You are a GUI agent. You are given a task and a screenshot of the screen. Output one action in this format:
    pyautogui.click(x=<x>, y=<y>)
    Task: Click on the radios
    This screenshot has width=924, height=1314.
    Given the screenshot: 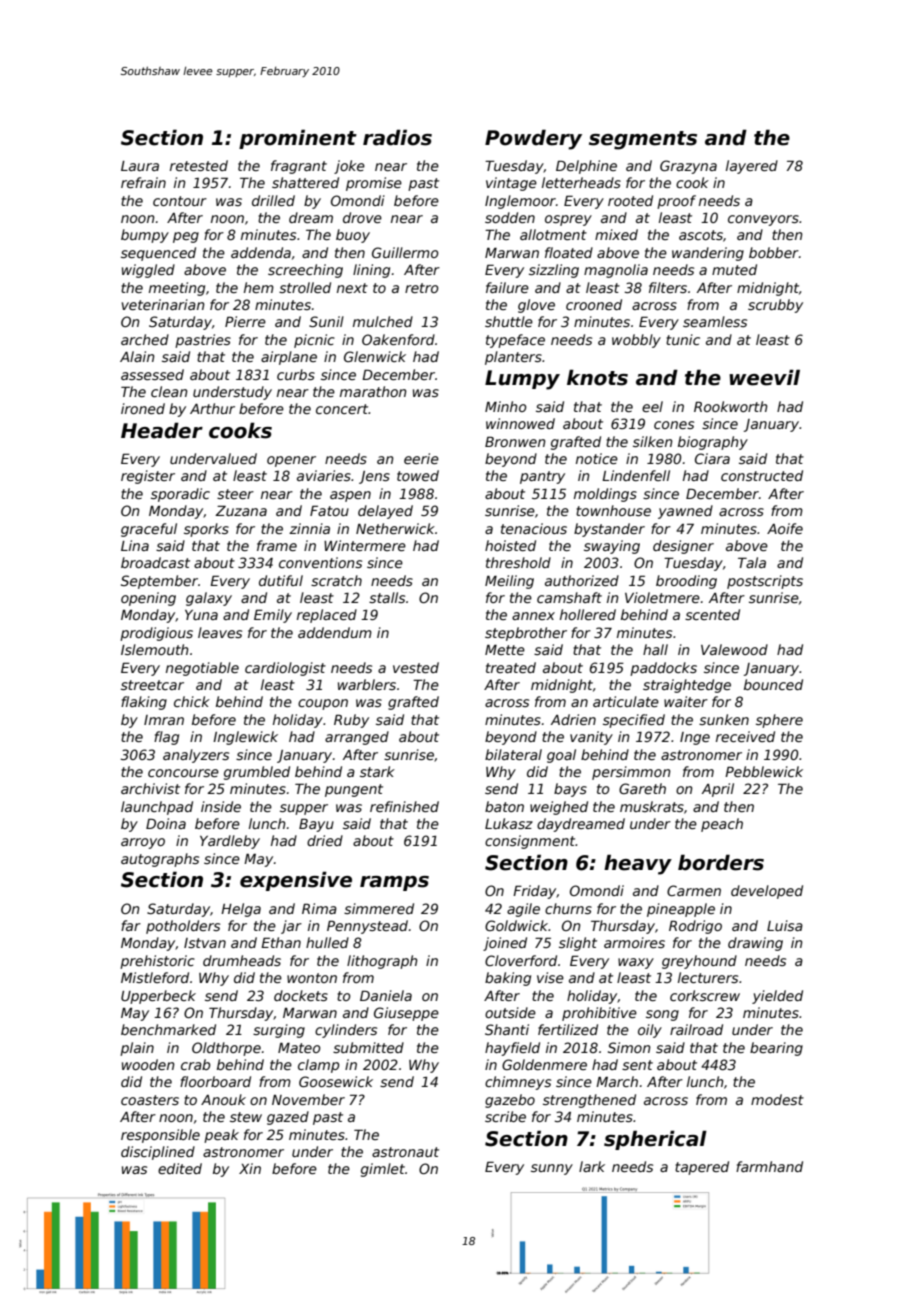 What is the action you would take?
    pyautogui.click(x=397, y=137)
